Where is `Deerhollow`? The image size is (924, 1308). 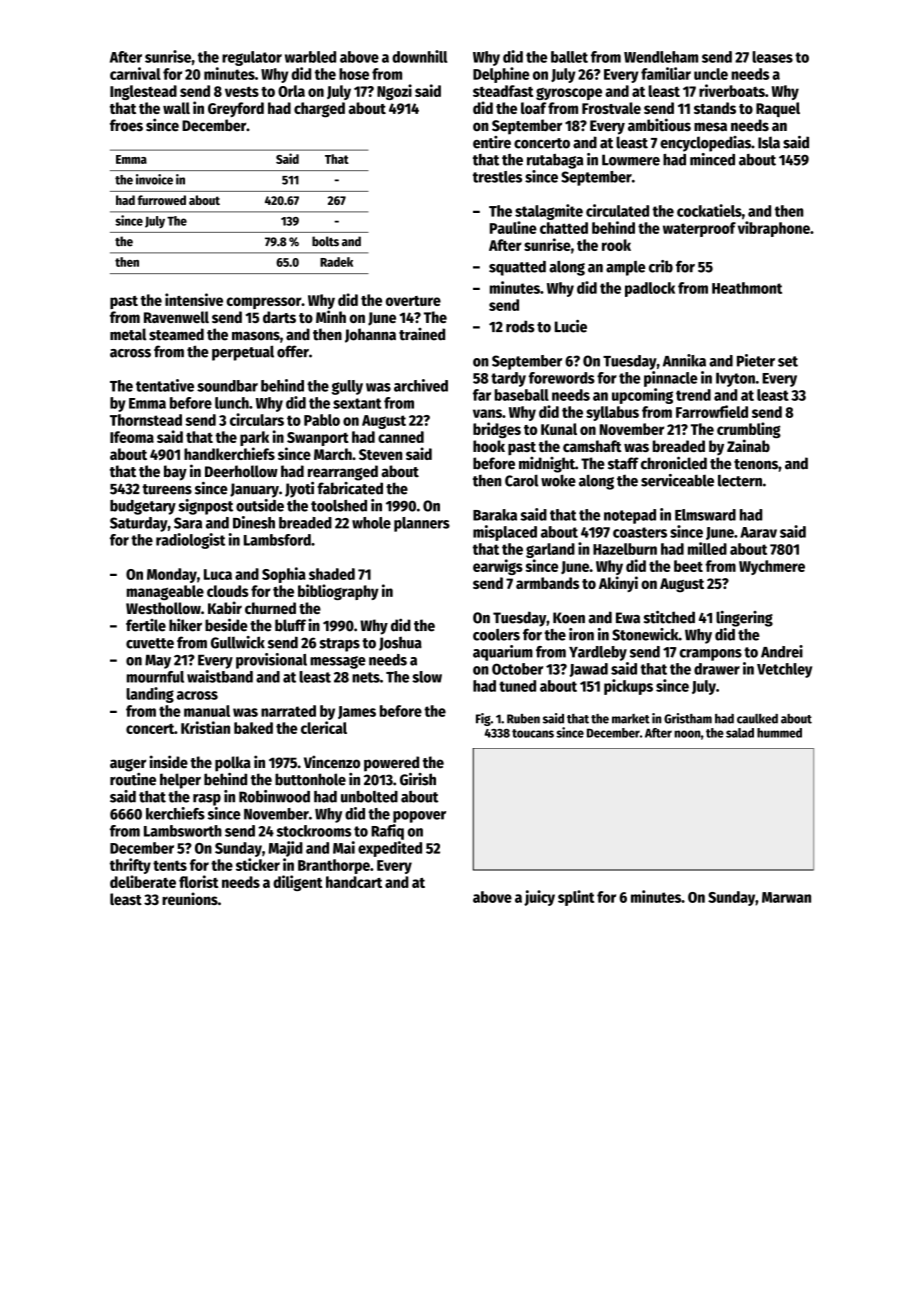
Deerhollow is located at coordinates (241, 471).
